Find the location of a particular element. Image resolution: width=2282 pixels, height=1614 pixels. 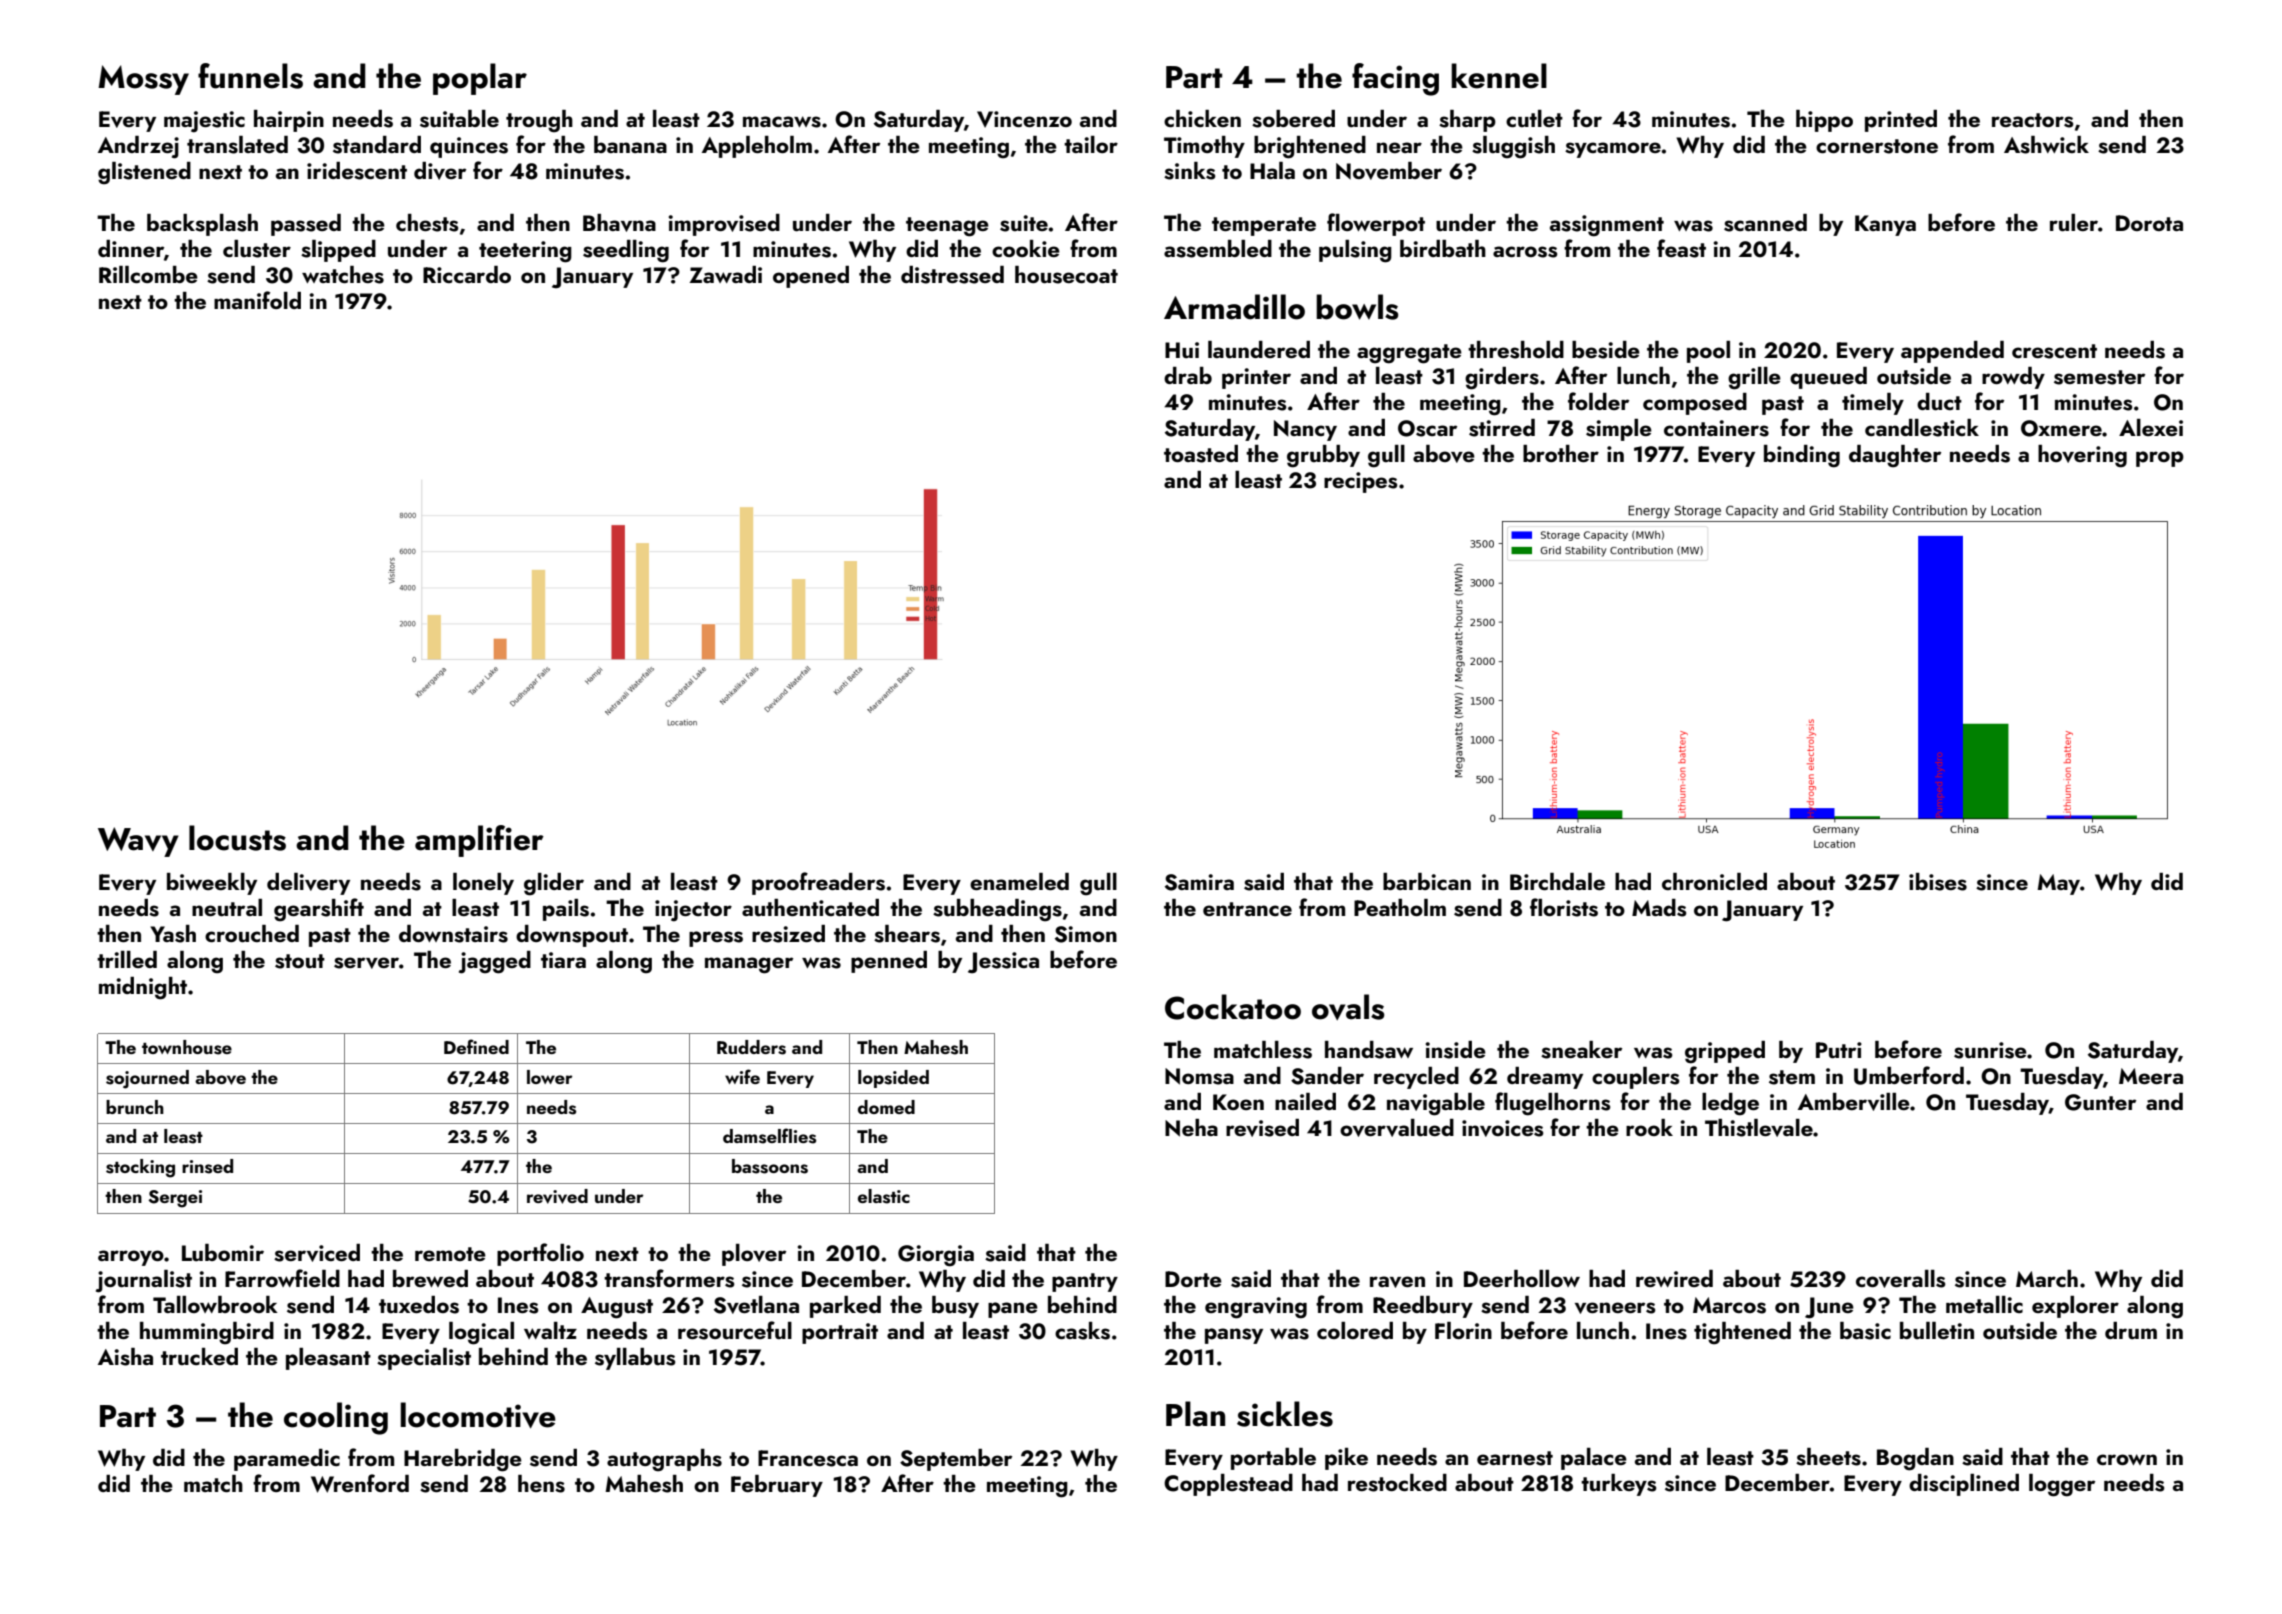

disciplined is located at coordinates (1964, 1485).
